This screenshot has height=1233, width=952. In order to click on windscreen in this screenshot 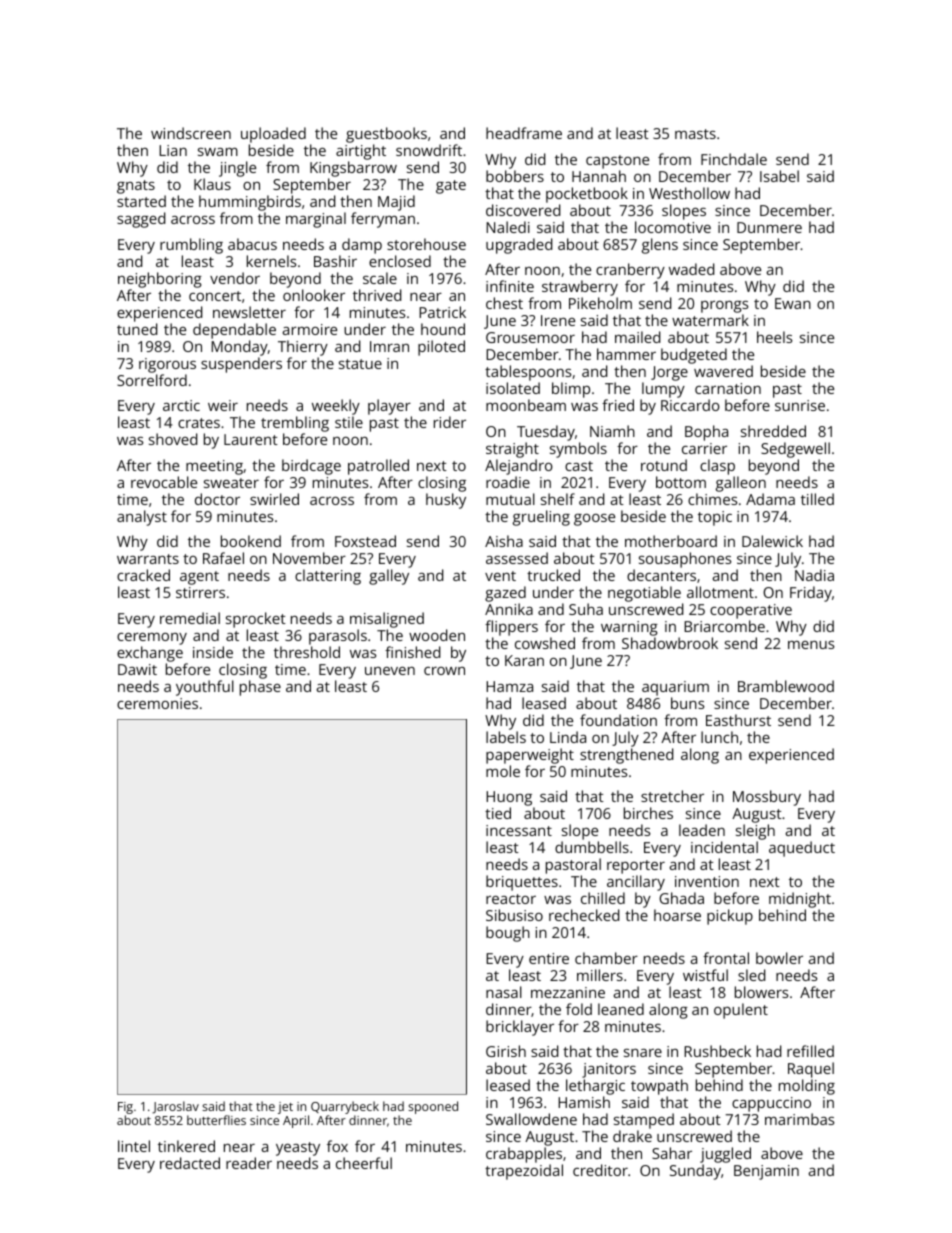, I will do `click(191, 133)`.
